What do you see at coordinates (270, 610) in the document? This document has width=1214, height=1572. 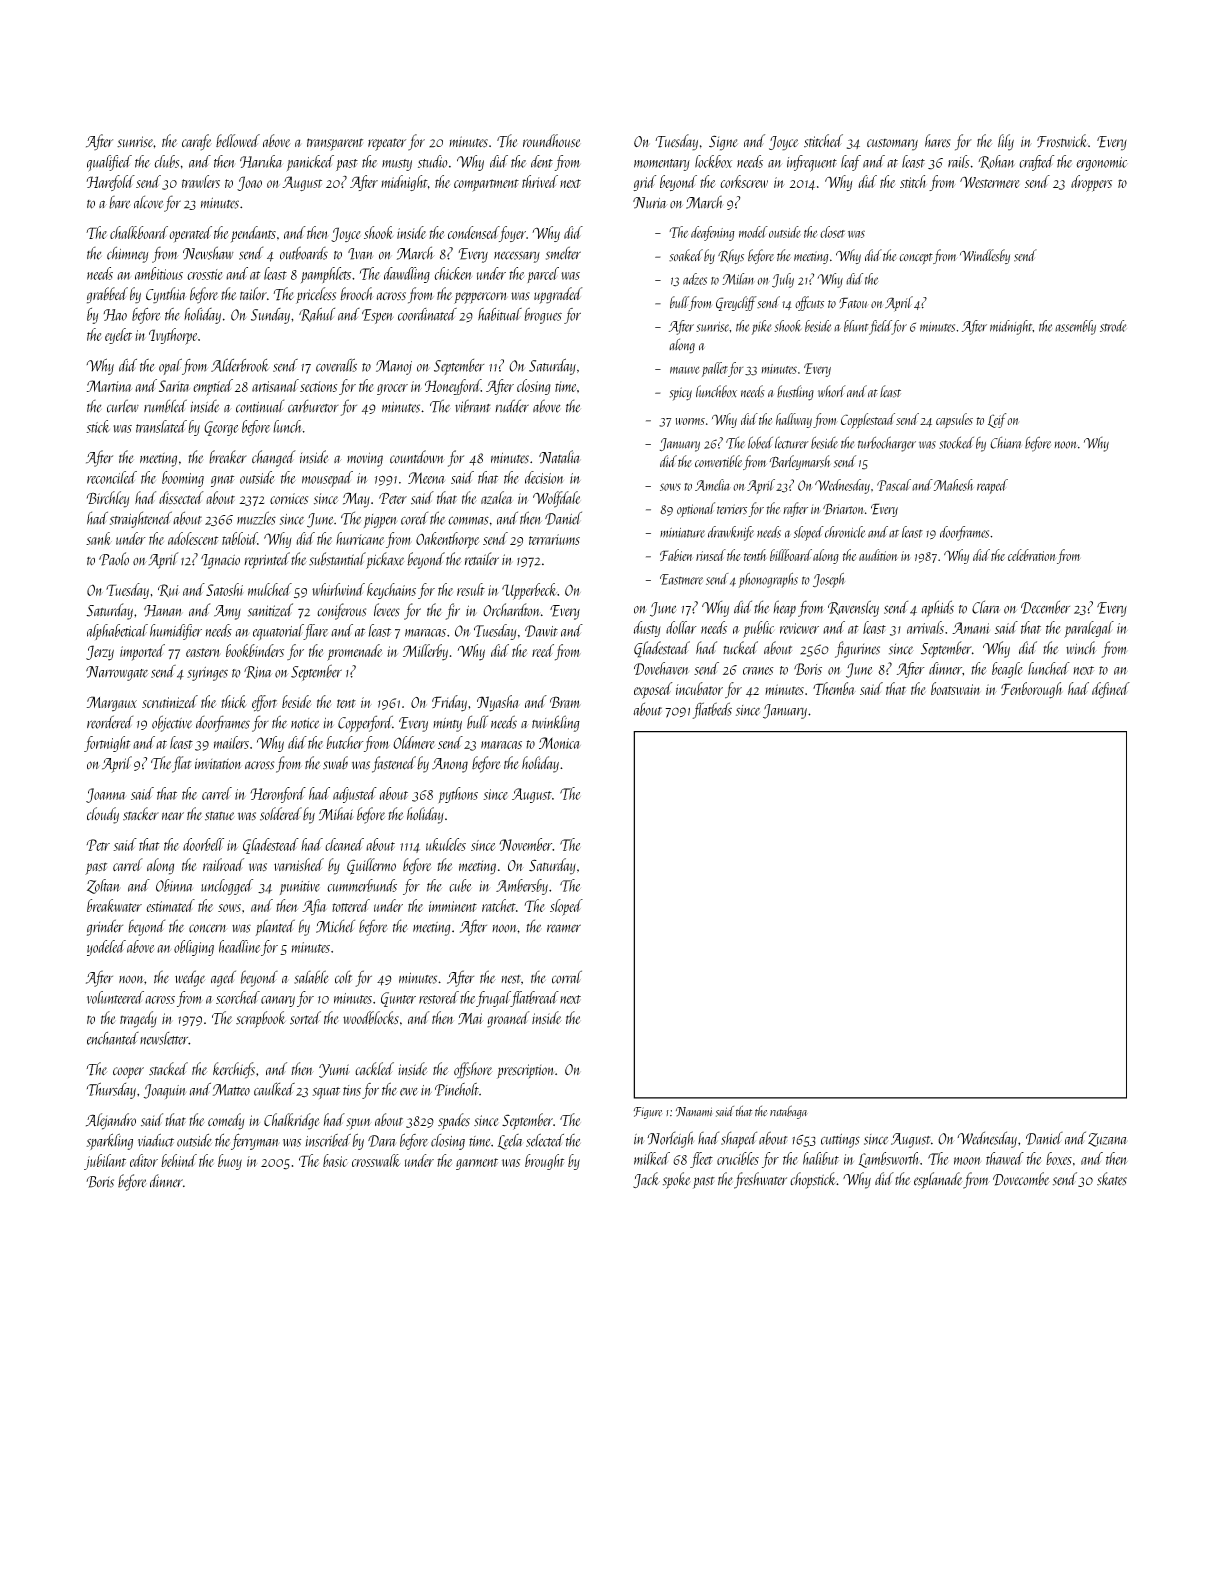 I see `sanitized` at bounding box center [270, 610].
